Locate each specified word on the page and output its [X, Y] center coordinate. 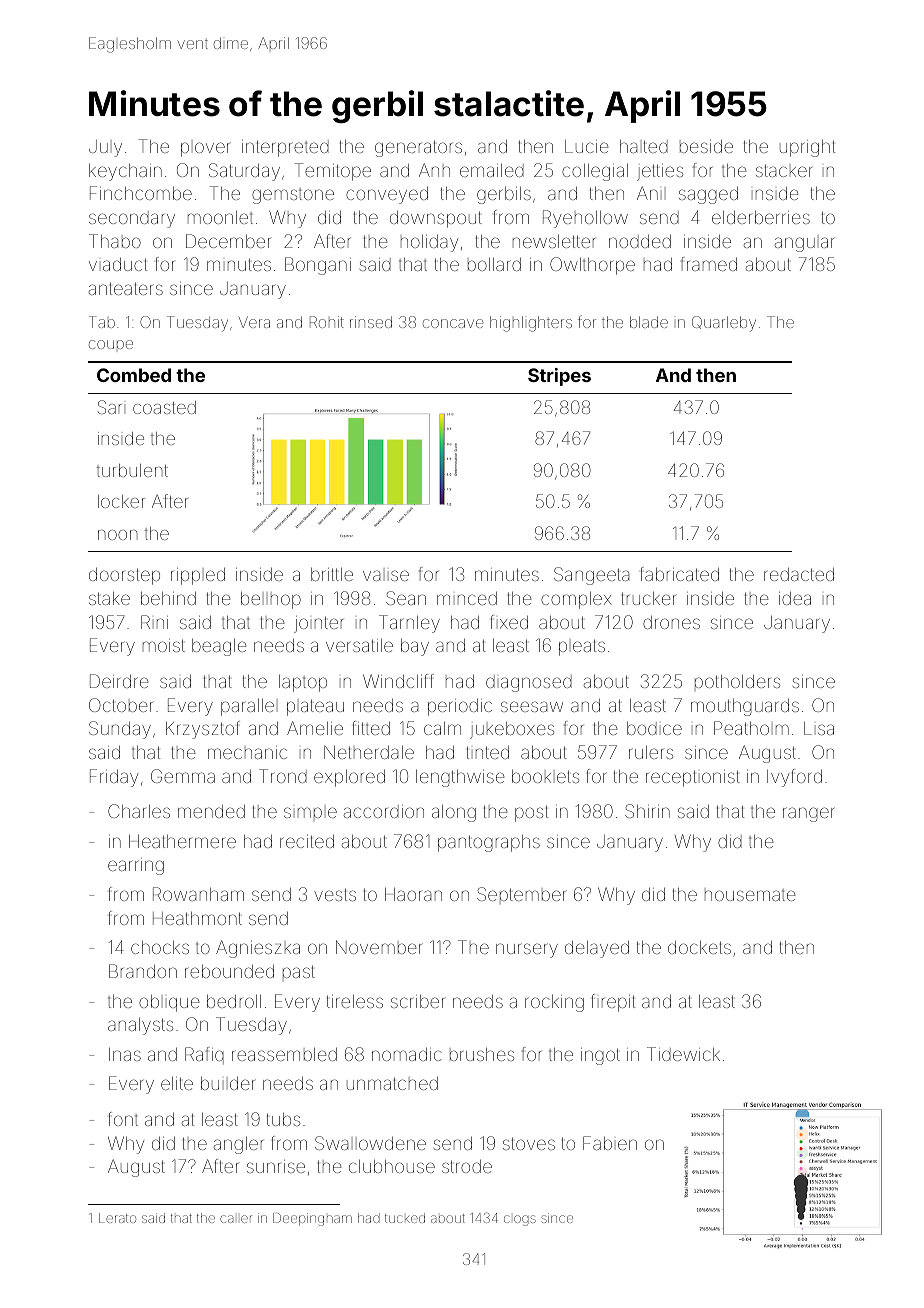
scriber [418, 1001]
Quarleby [724, 324]
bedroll [234, 1001]
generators [418, 148]
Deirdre [119, 681]
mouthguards [745, 707]
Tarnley [409, 624]
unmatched [392, 1083]
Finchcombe [141, 193]
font [123, 1119]
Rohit [327, 322]
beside [706, 146]
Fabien [610, 1143]
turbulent [132, 470]
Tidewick [683, 1054]
